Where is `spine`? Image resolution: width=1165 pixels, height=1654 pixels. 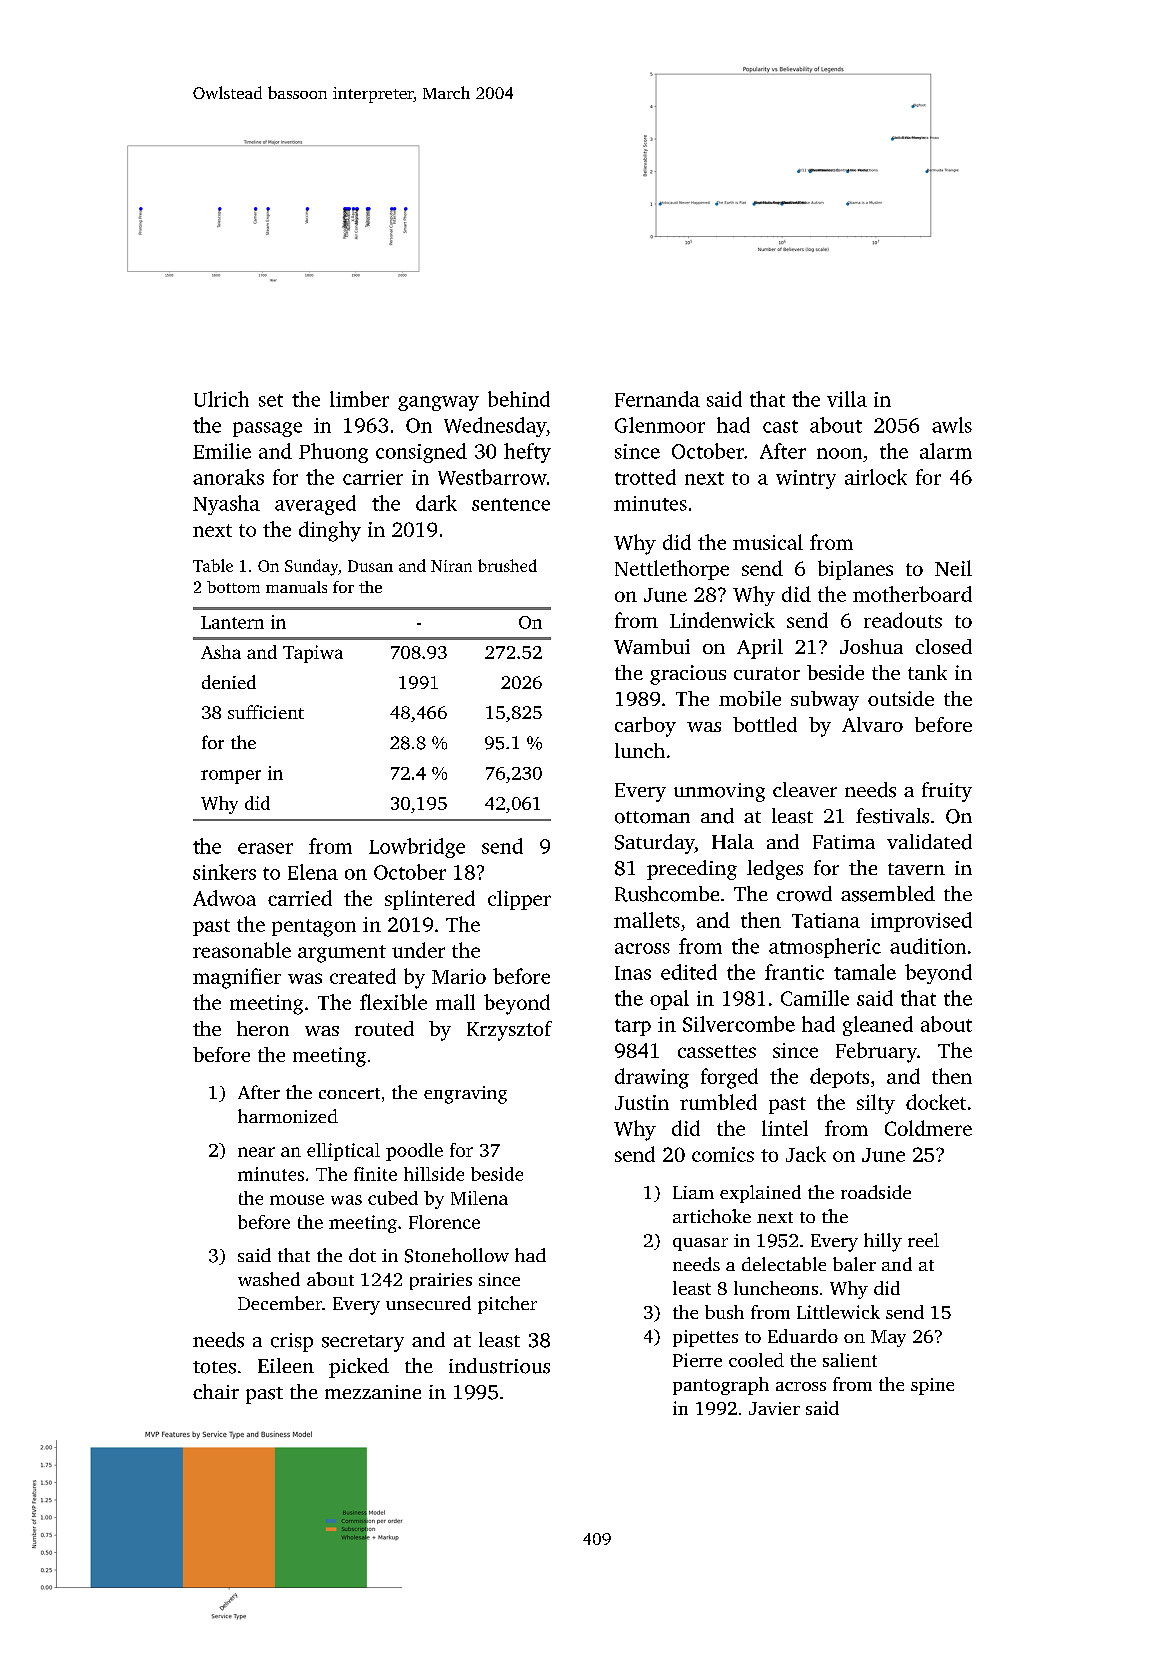 spine is located at coordinates (932, 1386).
